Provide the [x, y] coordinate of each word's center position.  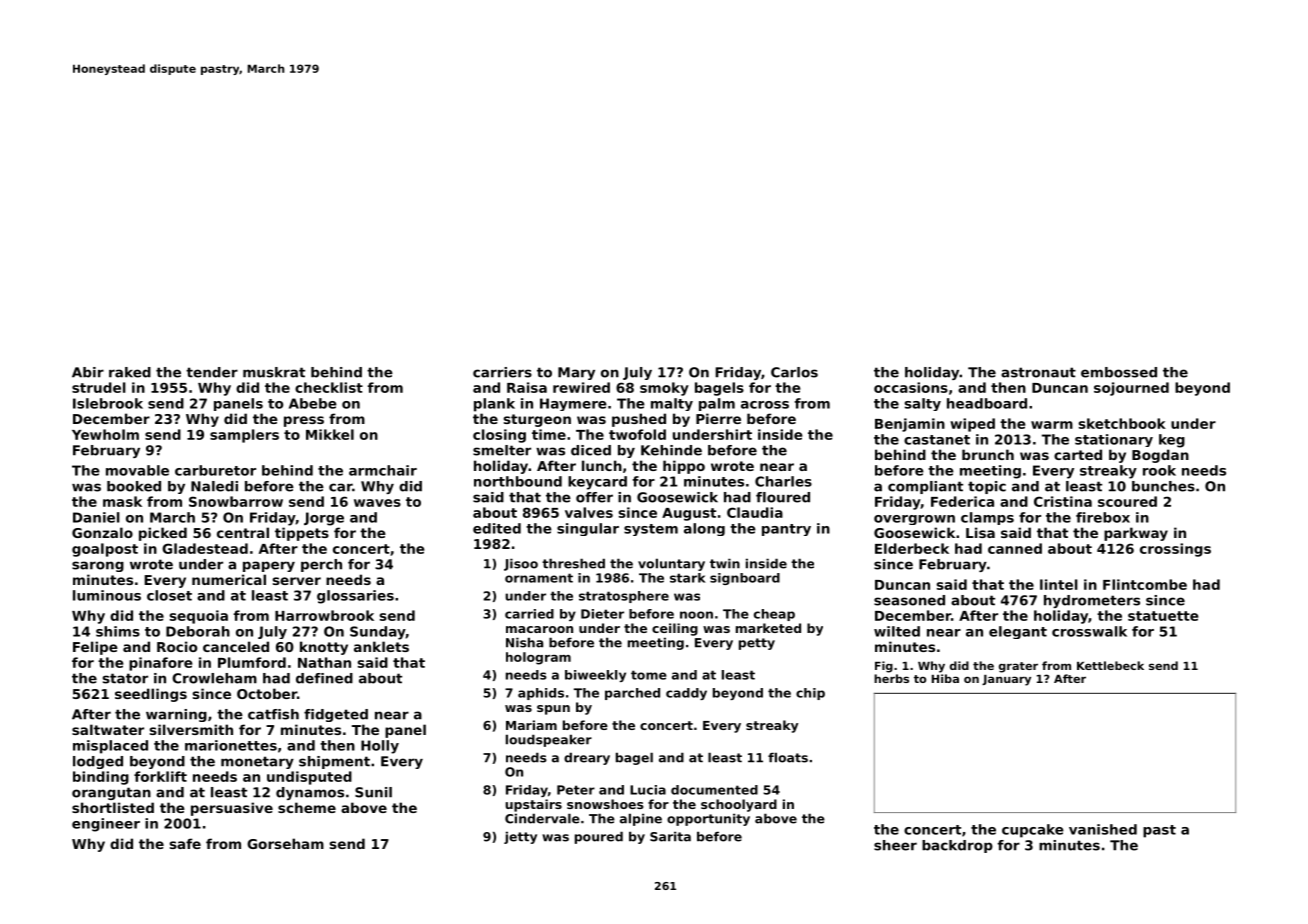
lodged [98, 762]
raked [130, 372]
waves [377, 503]
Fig [884, 667]
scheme [307, 807]
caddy [686, 694]
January [1006, 680]
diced [591, 450]
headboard [987, 403]
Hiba [945, 678]
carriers [502, 372]
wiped [972, 425]
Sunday [377, 633]
